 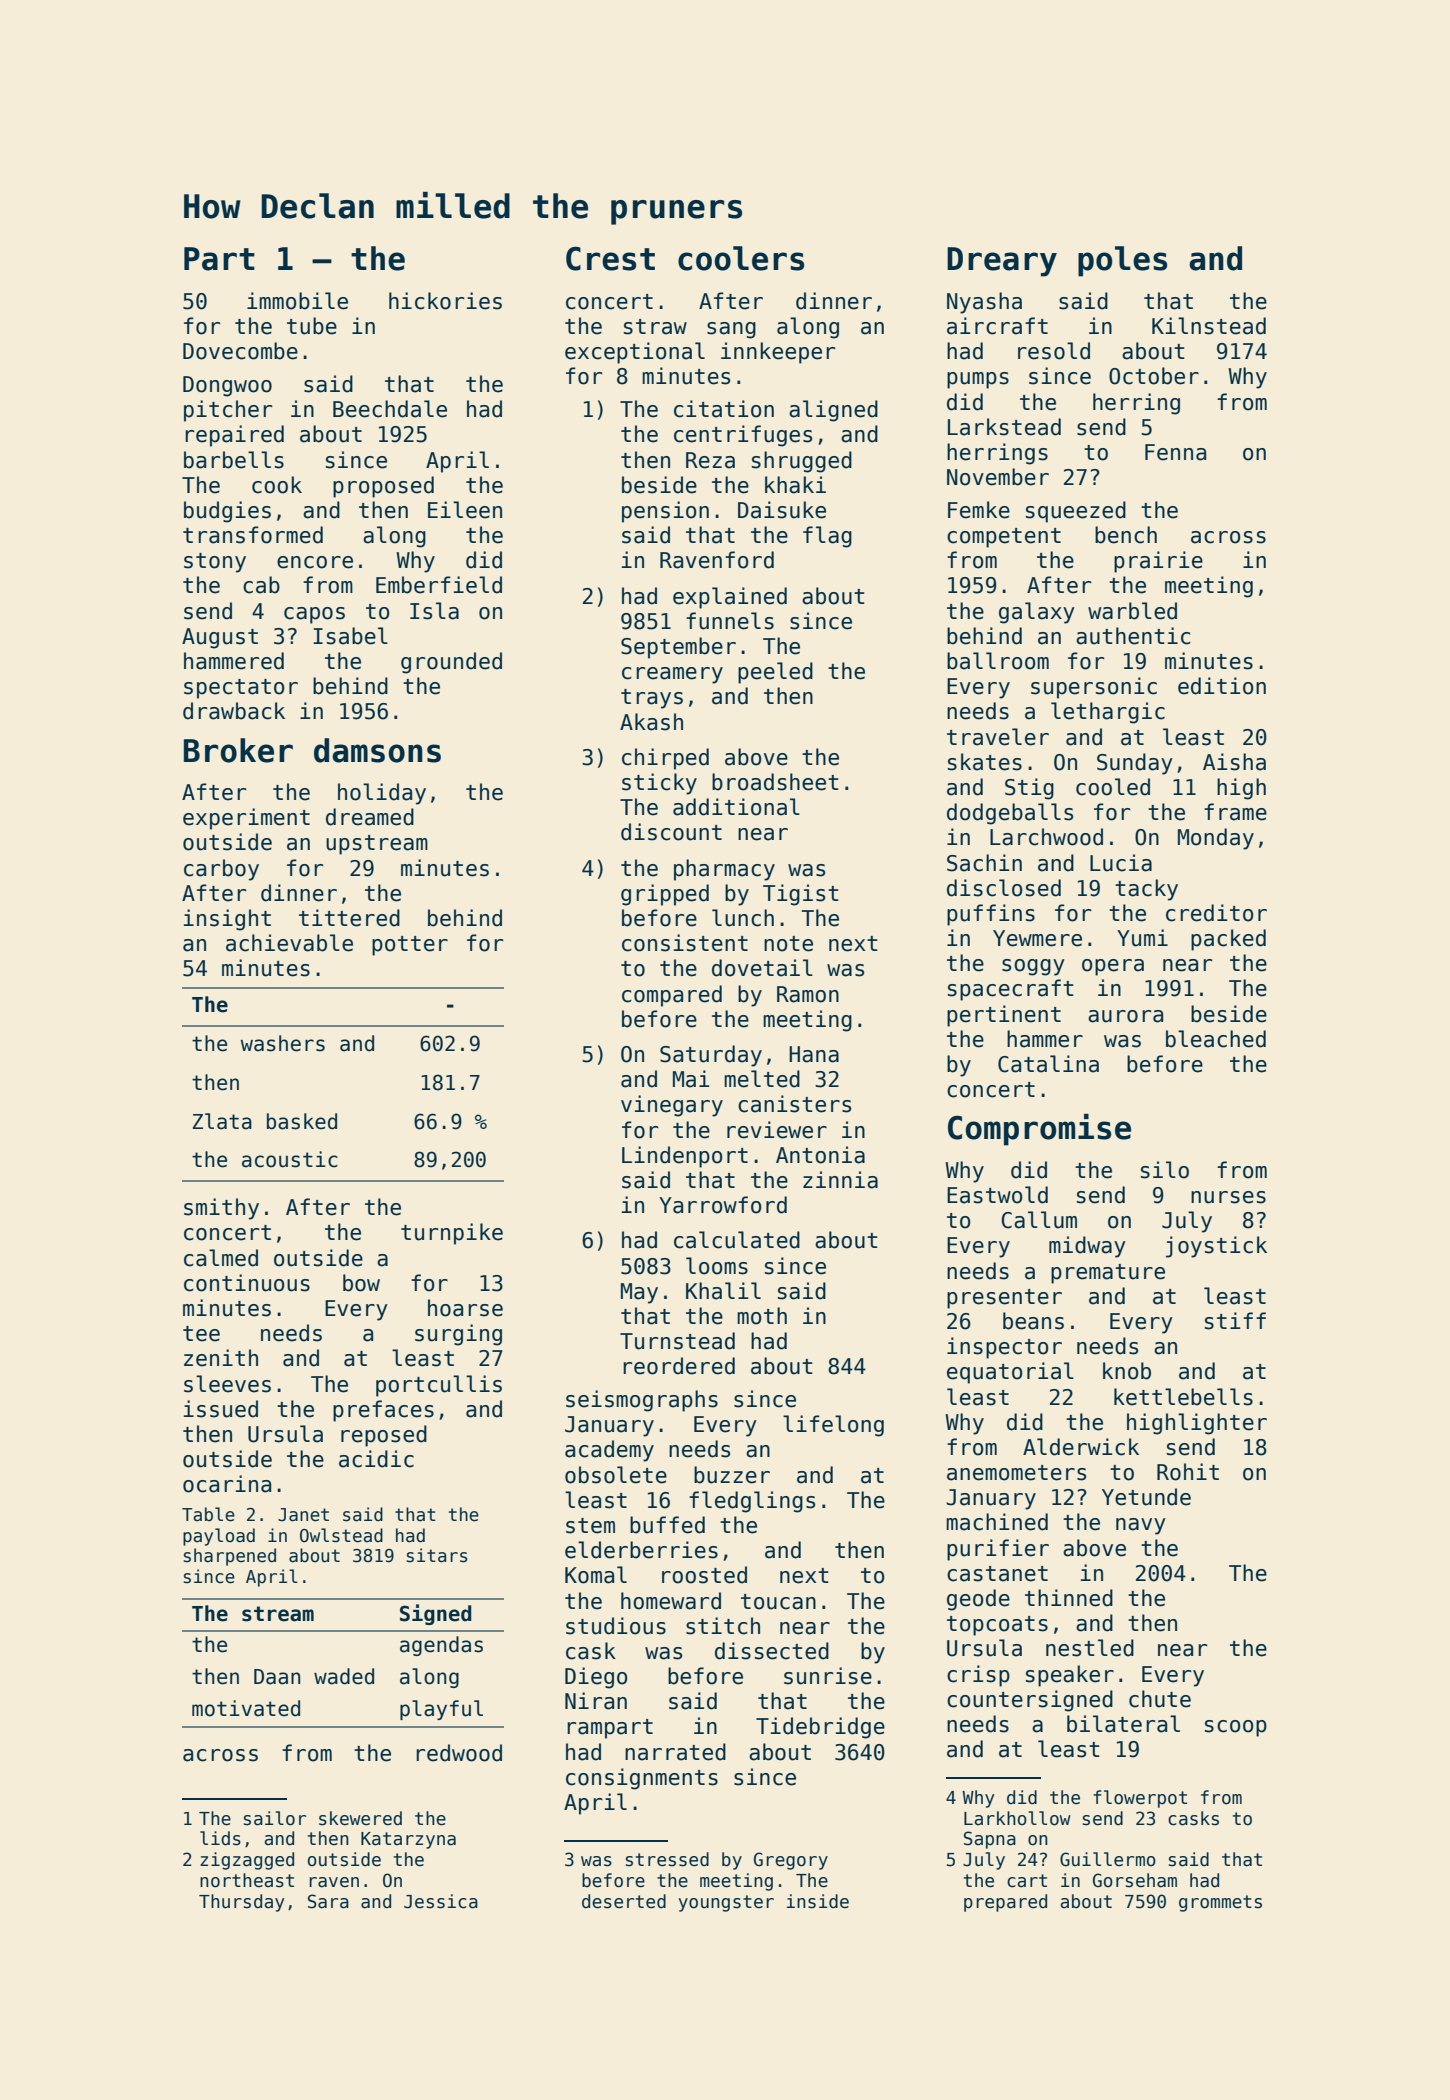 What do you see at coordinates (1154, 376) in the page?
I see `October` at bounding box center [1154, 376].
